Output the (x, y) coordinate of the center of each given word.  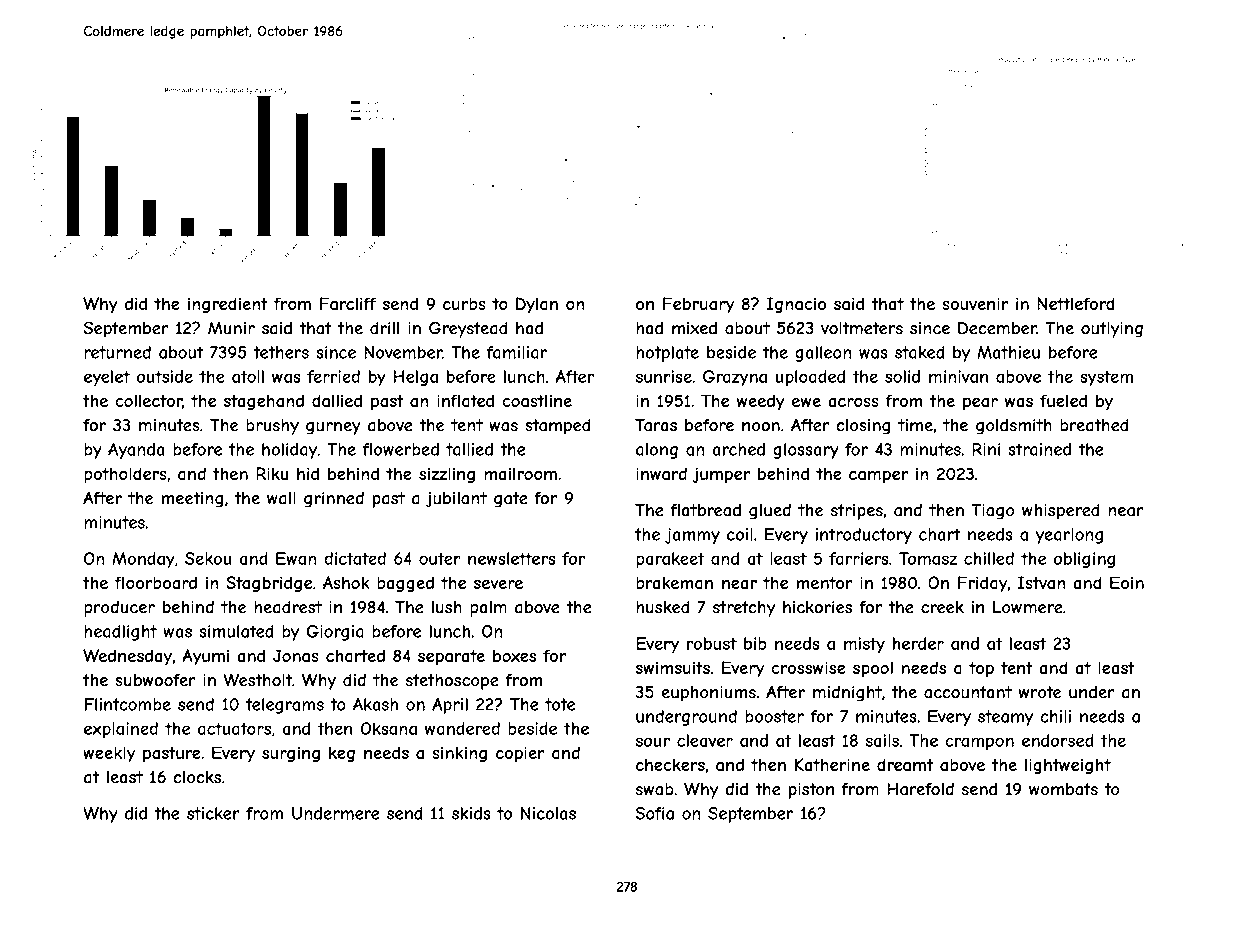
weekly (109, 754)
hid (308, 473)
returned (117, 352)
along (657, 451)
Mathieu (1008, 352)
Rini (986, 449)
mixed (694, 328)
